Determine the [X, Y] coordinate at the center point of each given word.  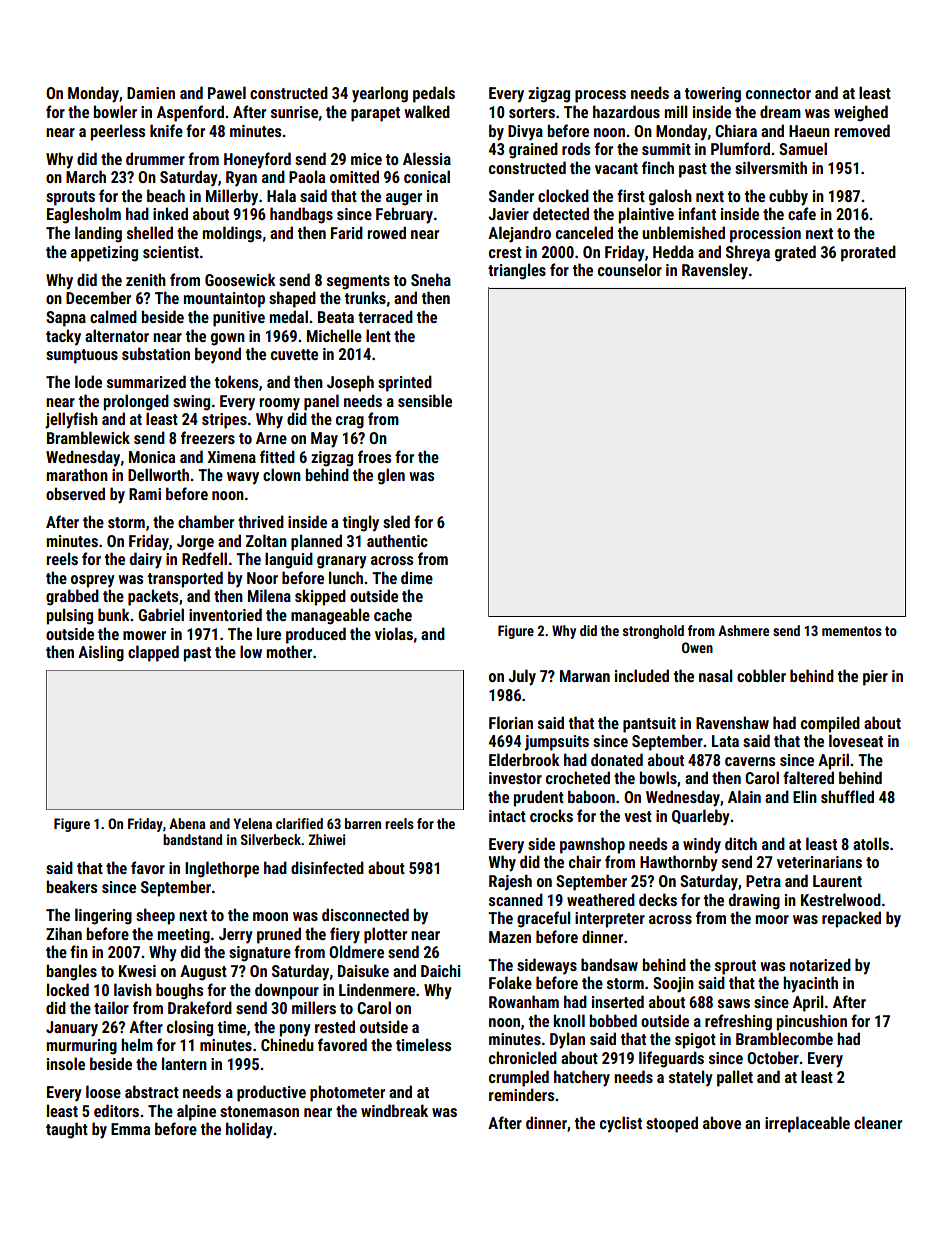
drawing [754, 901]
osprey [93, 581]
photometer [347, 1093]
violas [394, 633]
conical [427, 176]
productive [271, 1093]
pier [875, 678]
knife [166, 130]
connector [778, 93]
